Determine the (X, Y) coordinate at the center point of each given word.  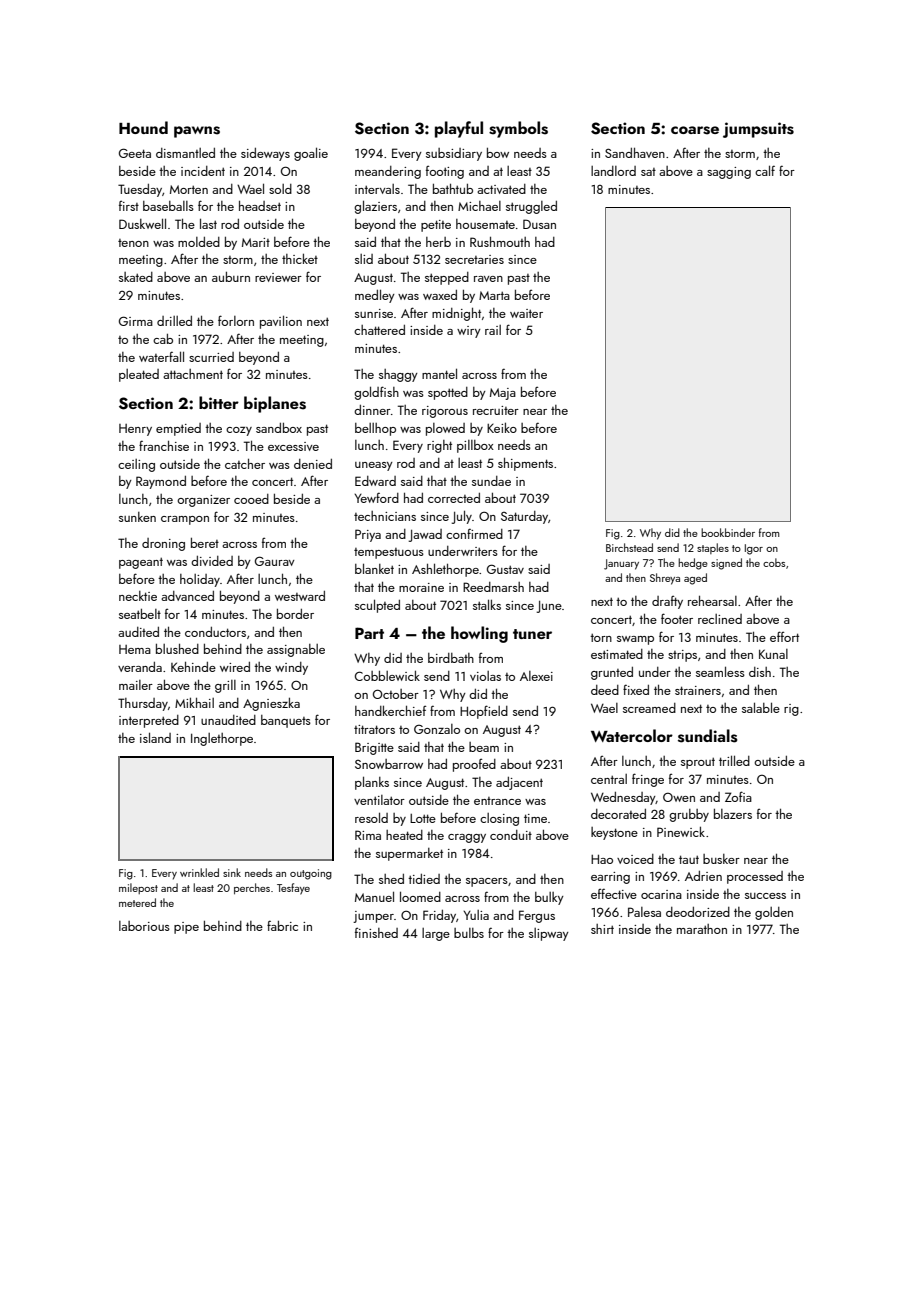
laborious (144, 926)
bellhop (375, 429)
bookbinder (728, 532)
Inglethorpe (222, 739)
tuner (532, 634)
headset (260, 206)
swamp (635, 640)
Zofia (738, 796)
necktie (138, 596)
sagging (729, 173)
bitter (219, 402)
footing (445, 172)
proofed (474, 765)
